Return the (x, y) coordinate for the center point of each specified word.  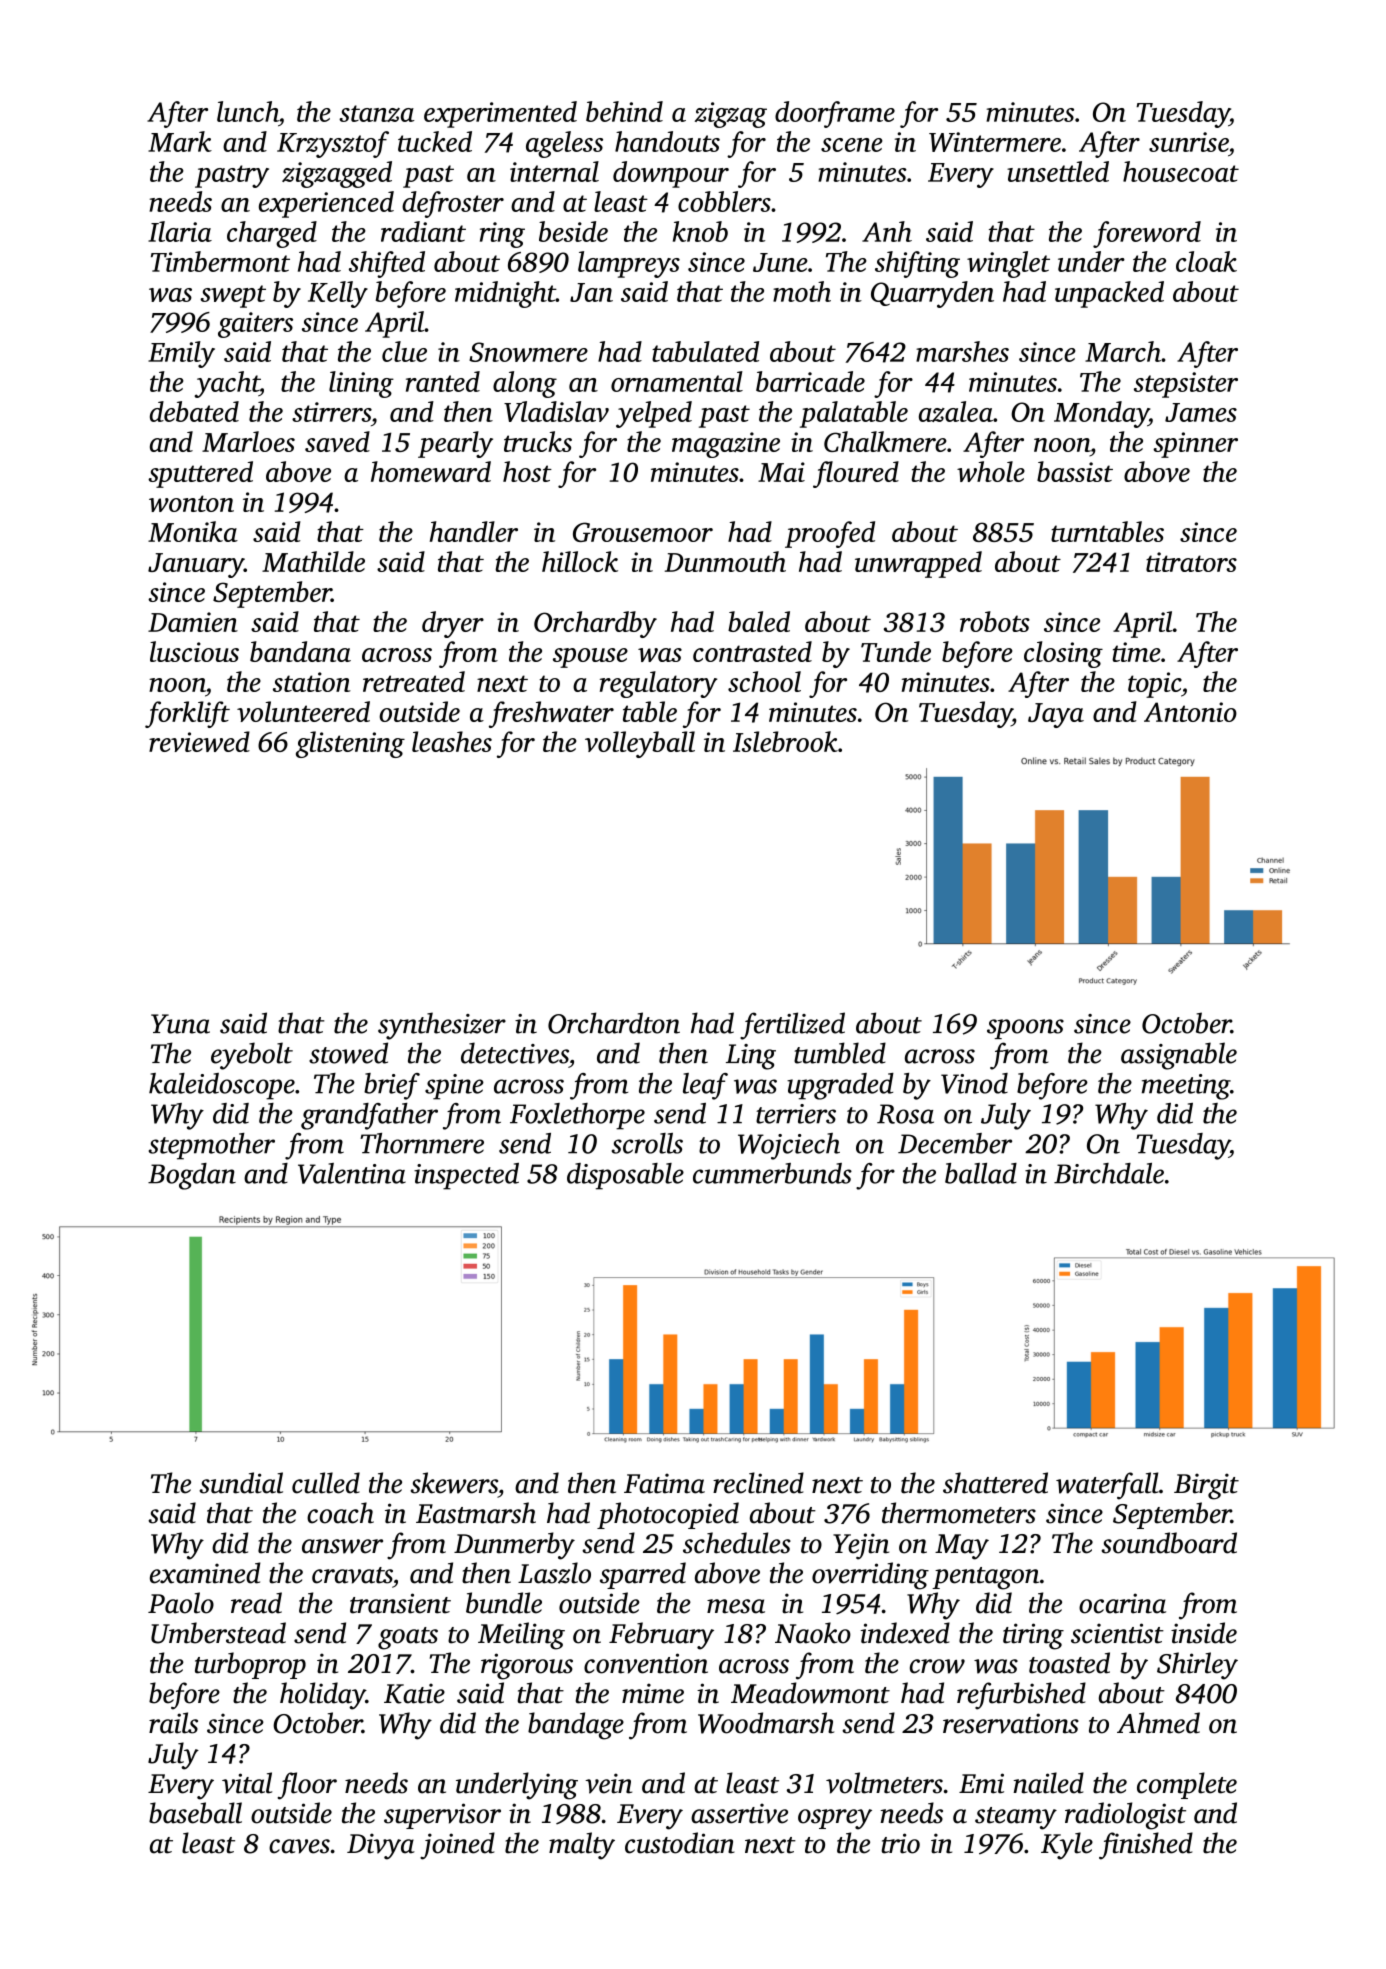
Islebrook (785, 741)
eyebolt (252, 1056)
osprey (835, 1819)
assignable (1179, 1056)
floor (307, 1786)
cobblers (724, 201)
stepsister (1186, 385)
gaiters (255, 325)
